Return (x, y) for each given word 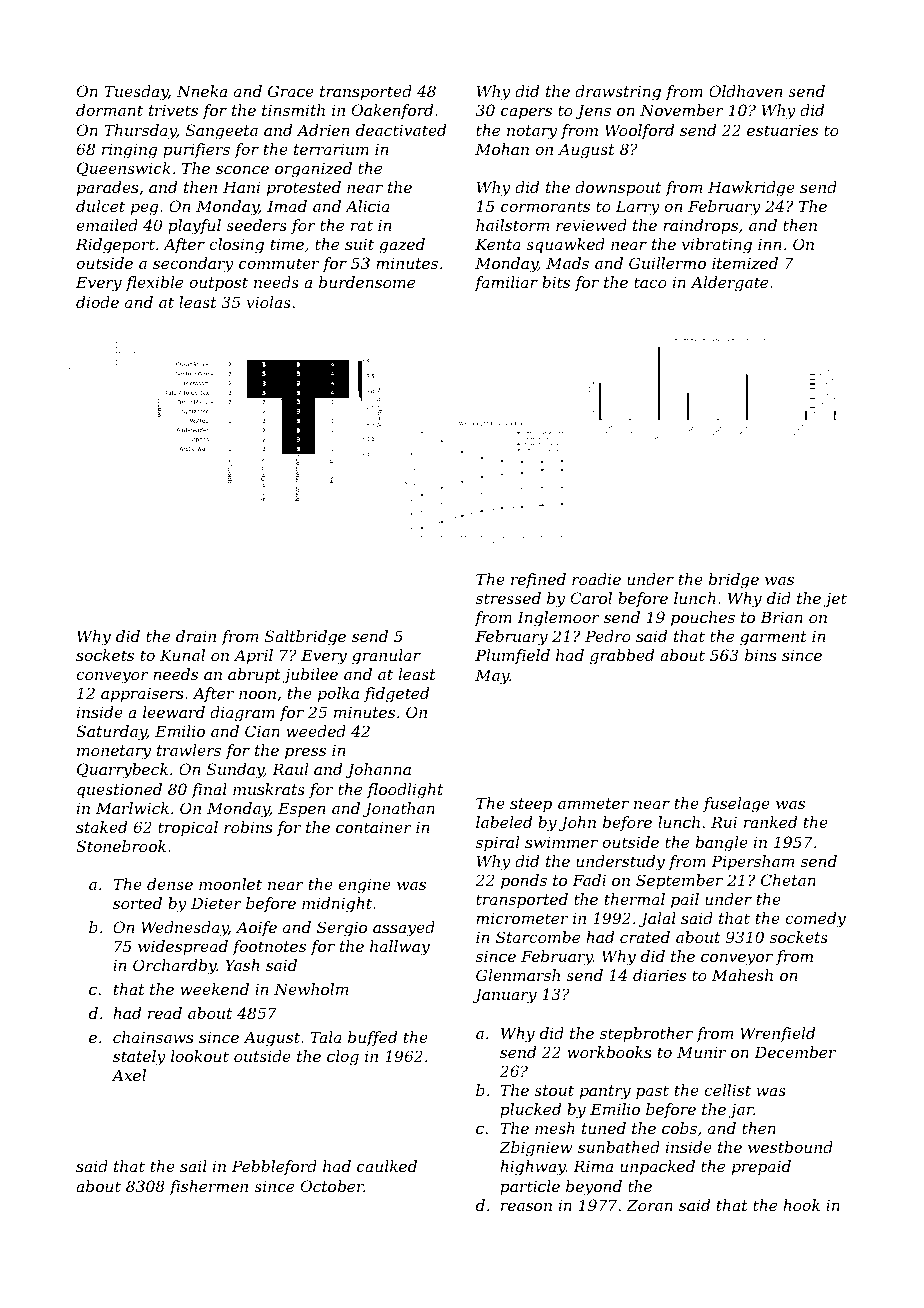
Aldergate (729, 284)
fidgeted (396, 695)
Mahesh (742, 975)
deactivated (401, 130)
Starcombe (538, 937)
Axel (128, 1075)
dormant (109, 110)
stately (139, 1058)
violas (268, 302)
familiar (506, 283)
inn (770, 244)
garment (773, 638)
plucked (530, 1110)
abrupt (254, 675)
